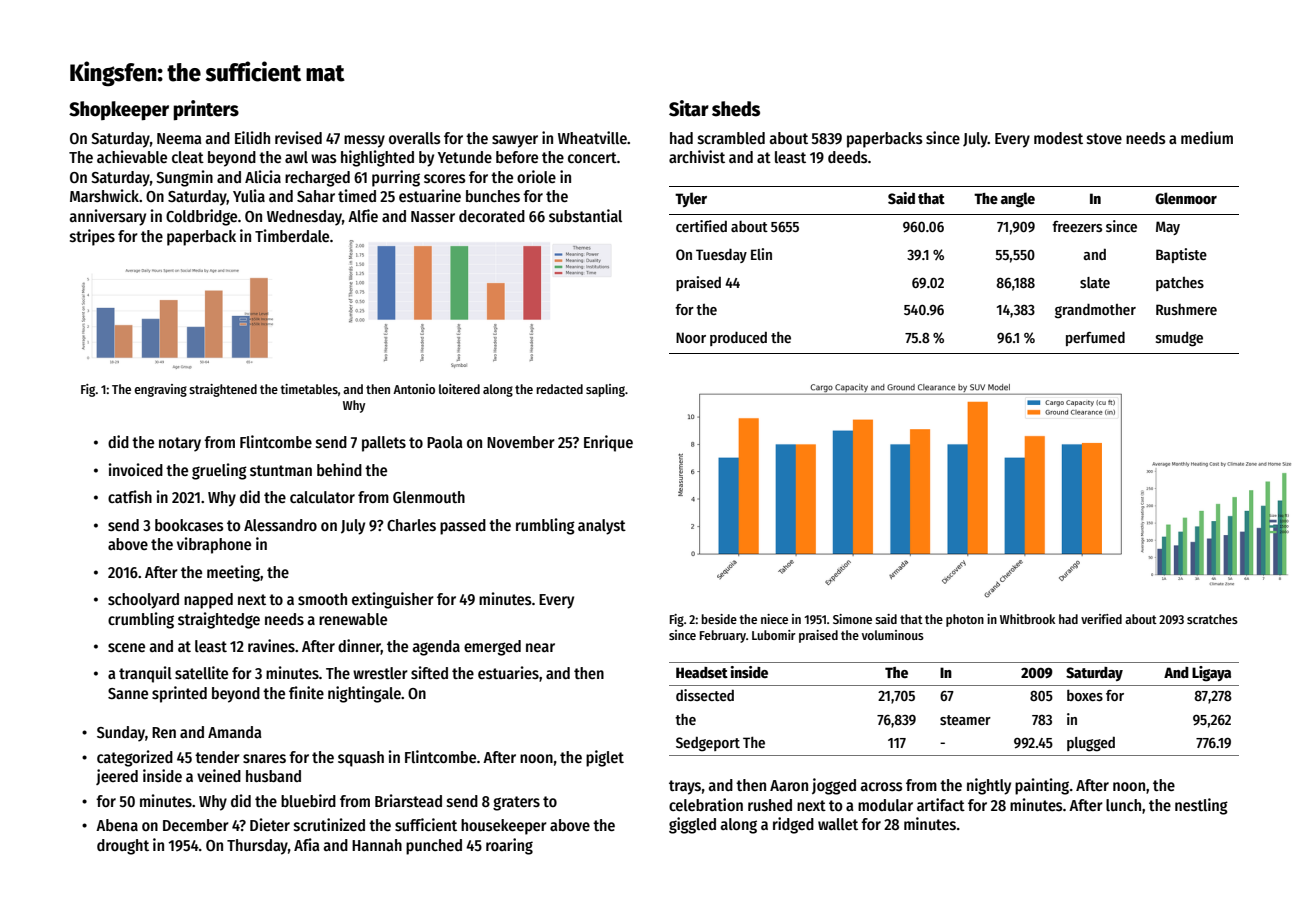 The image size is (1308, 924). Describe the element at coordinates (701, 226) in the image. I see `certified` at that location.
